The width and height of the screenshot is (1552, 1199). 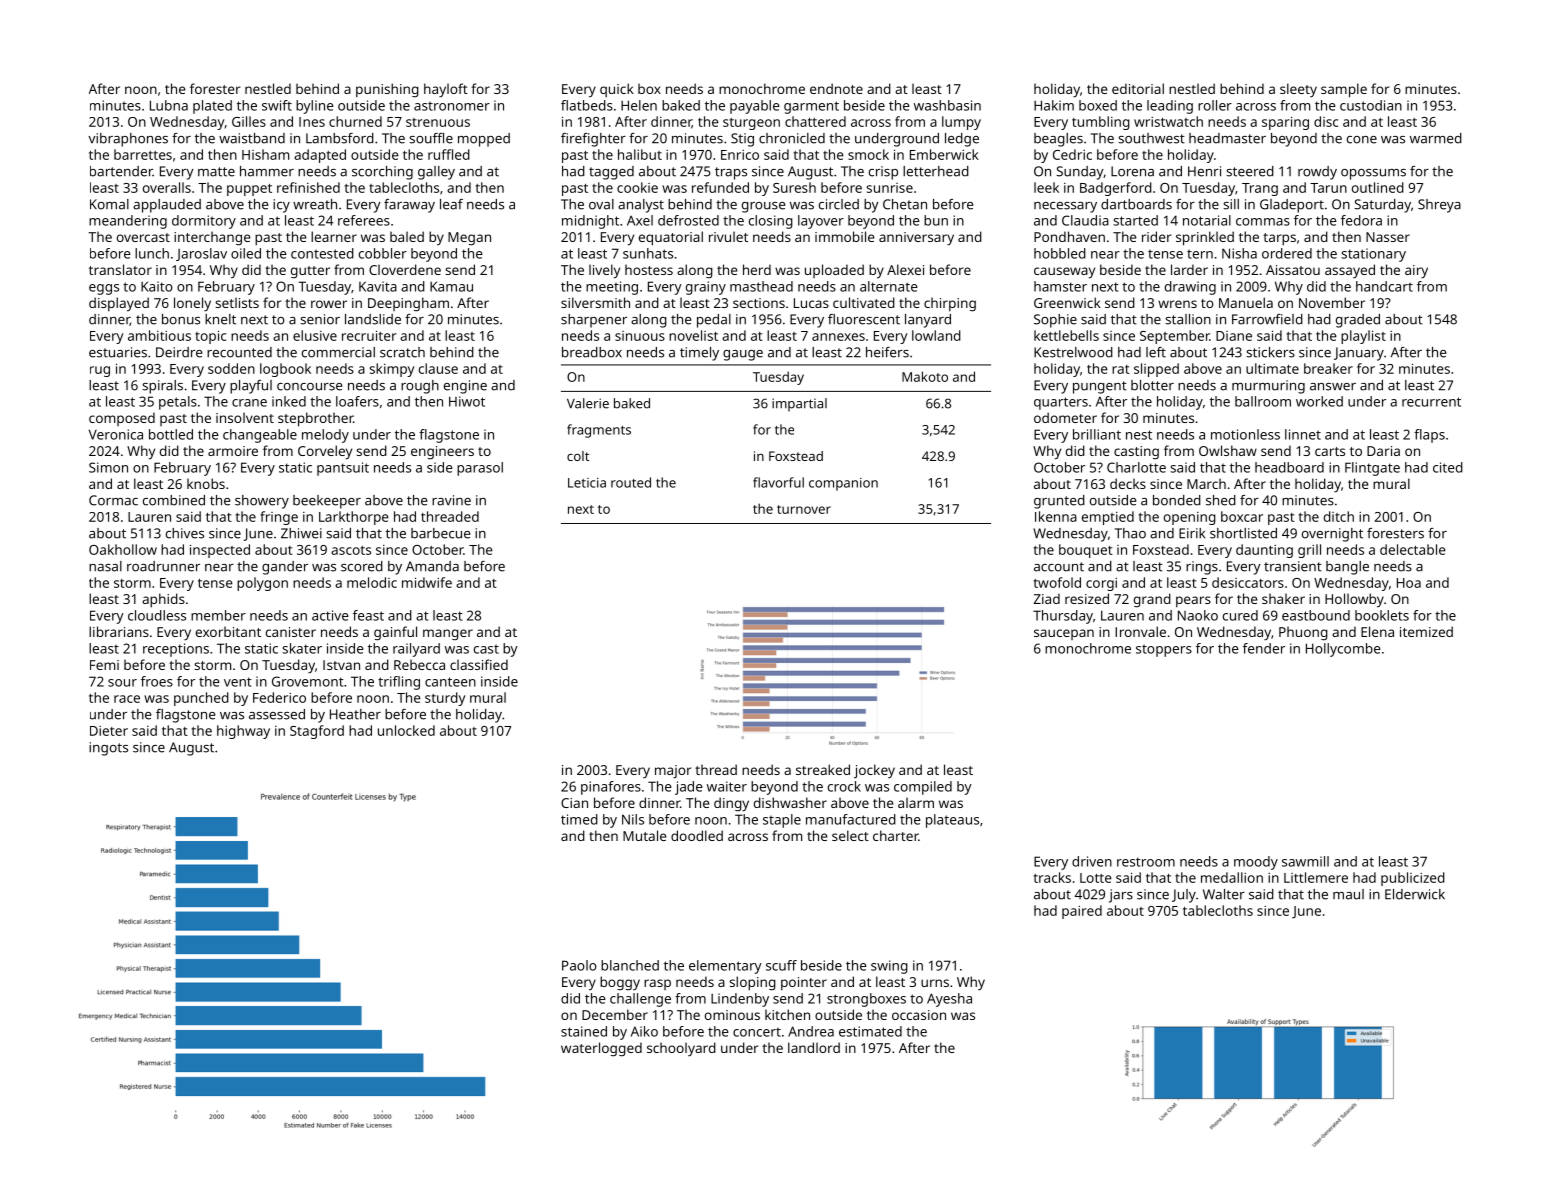 I want to click on Makoto, so click(x=925, y=376).
